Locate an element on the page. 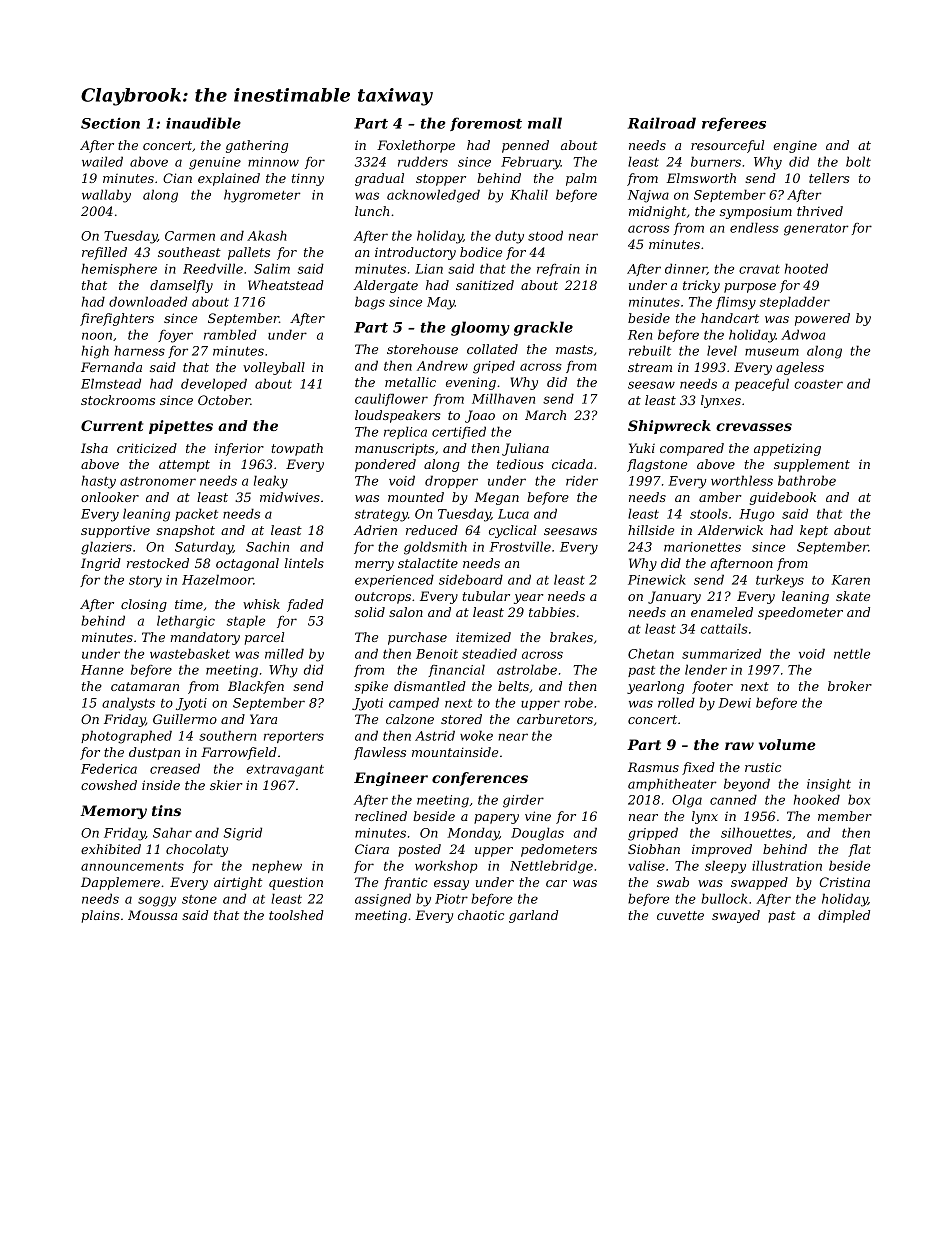 The image size is (952, 1233). garland is located at coordinates (533, 916).
